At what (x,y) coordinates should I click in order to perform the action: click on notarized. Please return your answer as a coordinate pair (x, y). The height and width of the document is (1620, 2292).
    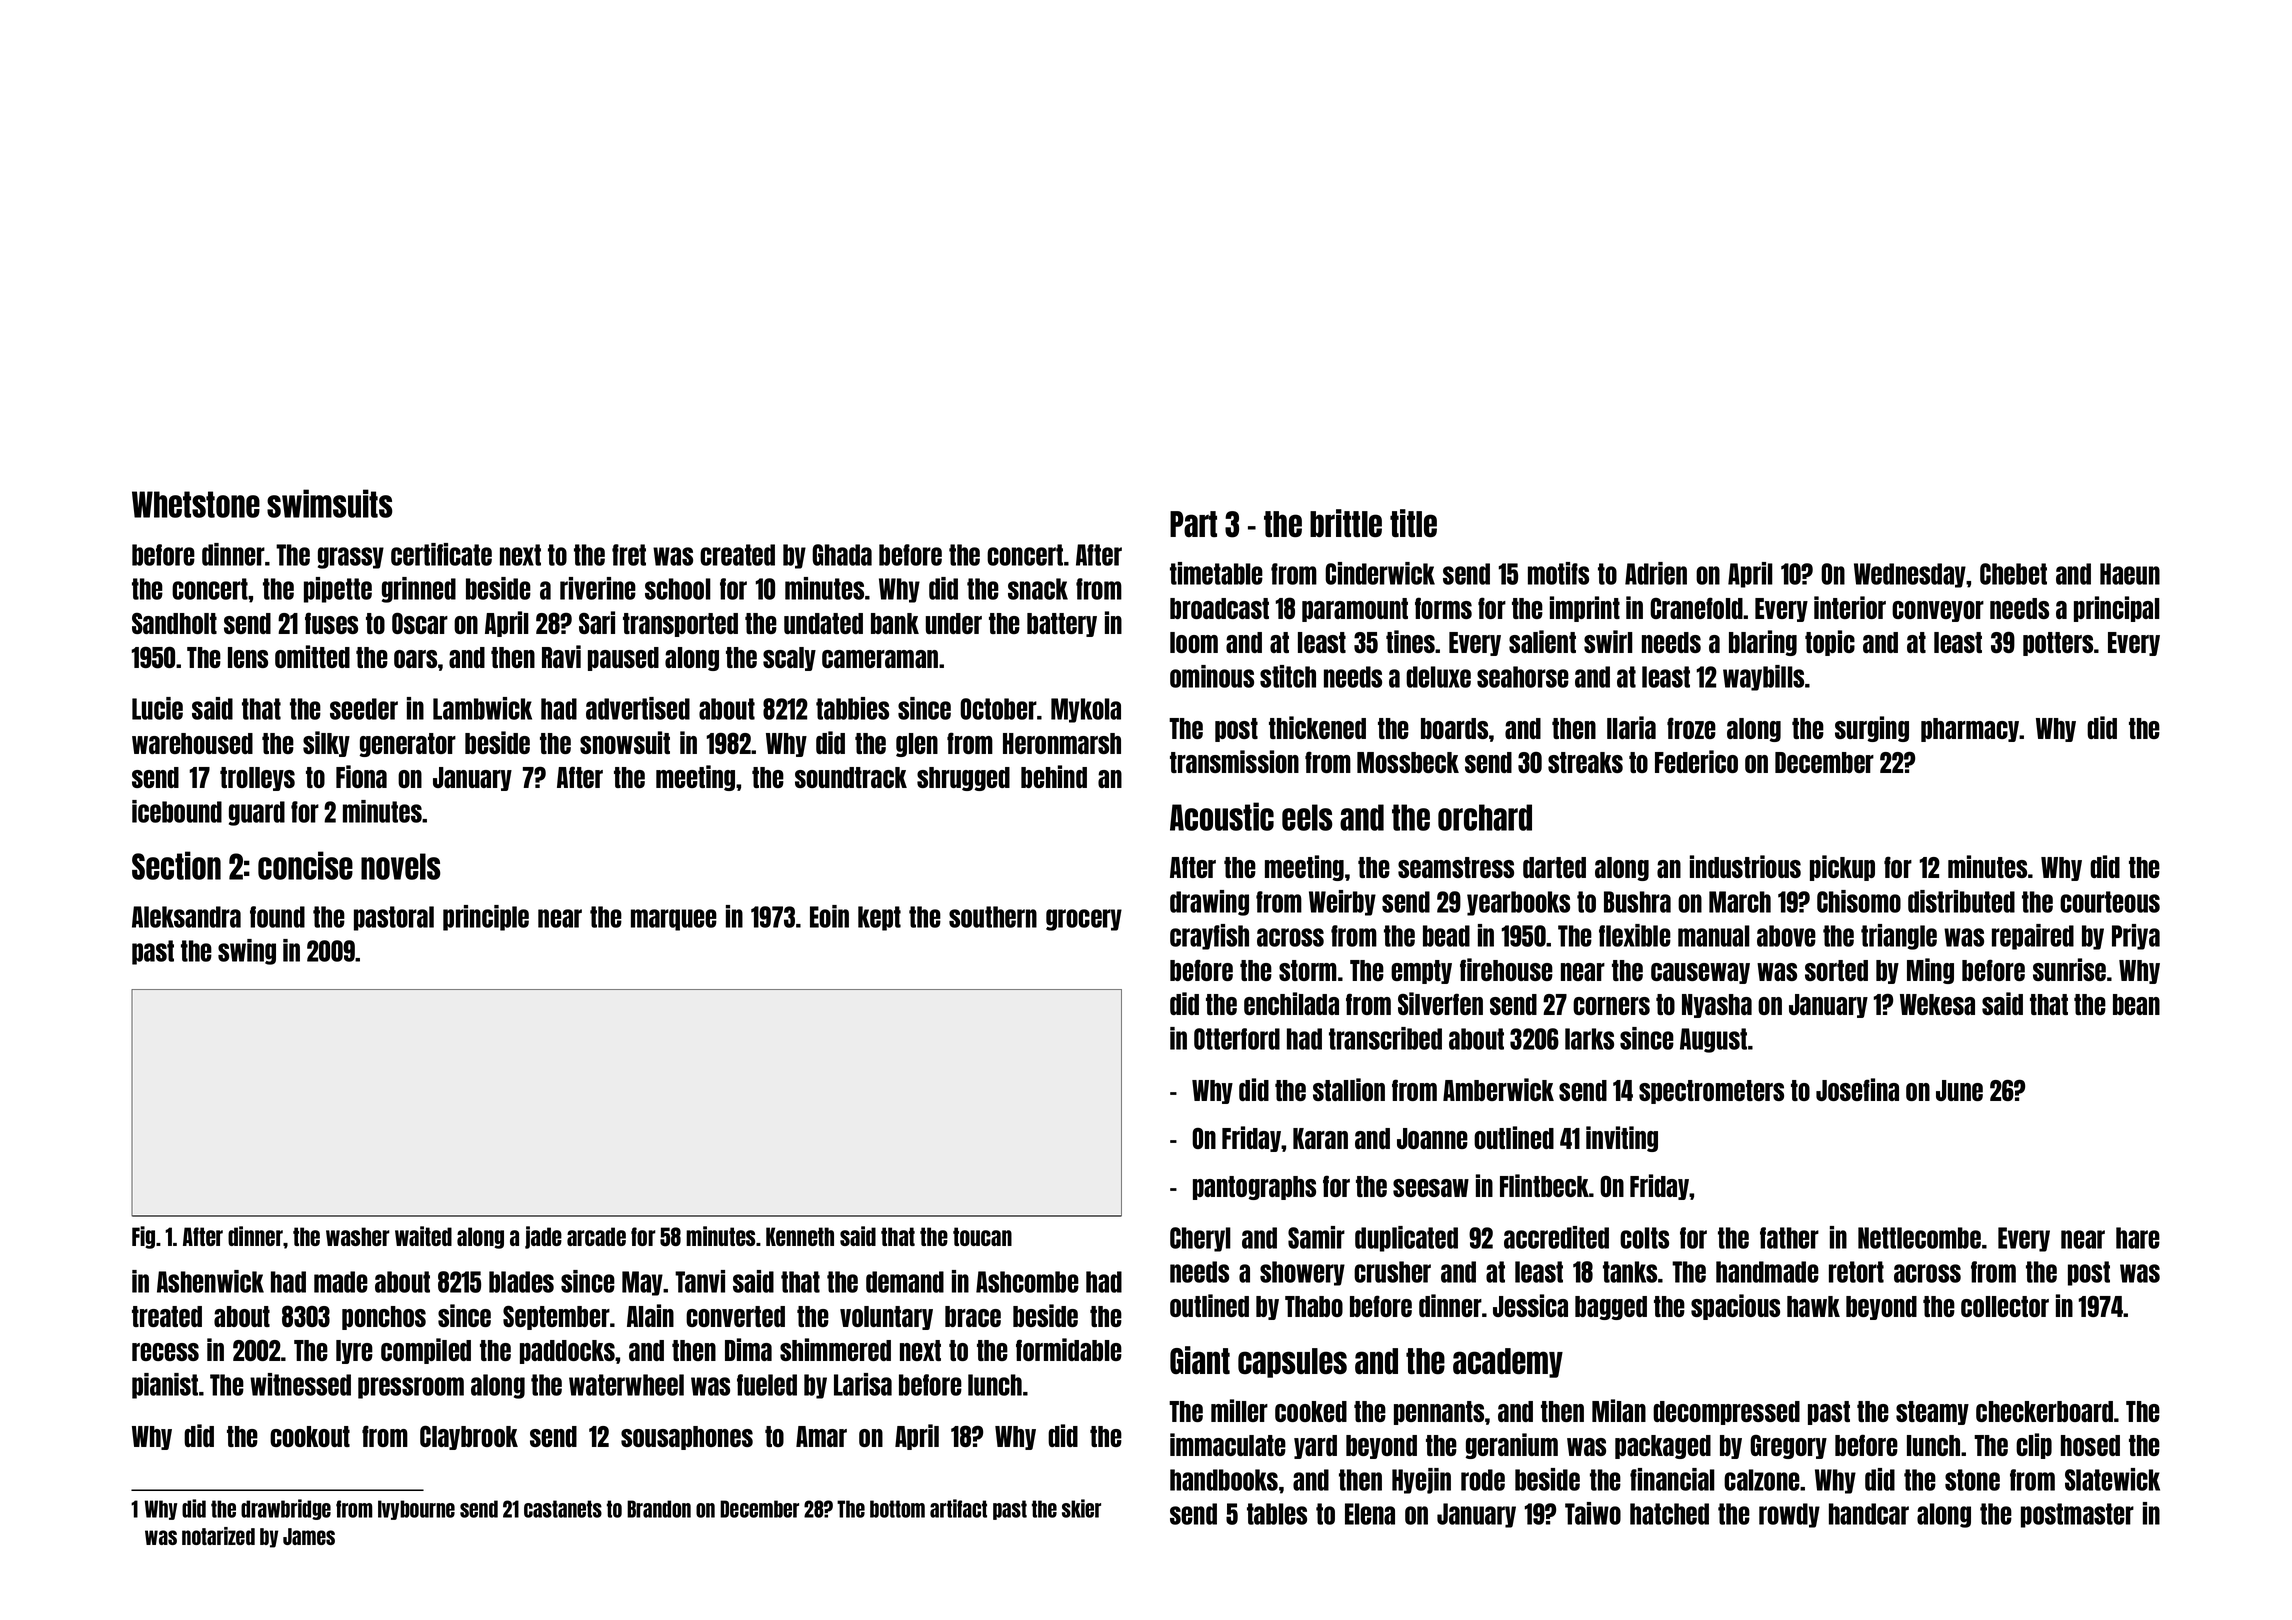
    Looking at the image, I should click on (218, 1536).
